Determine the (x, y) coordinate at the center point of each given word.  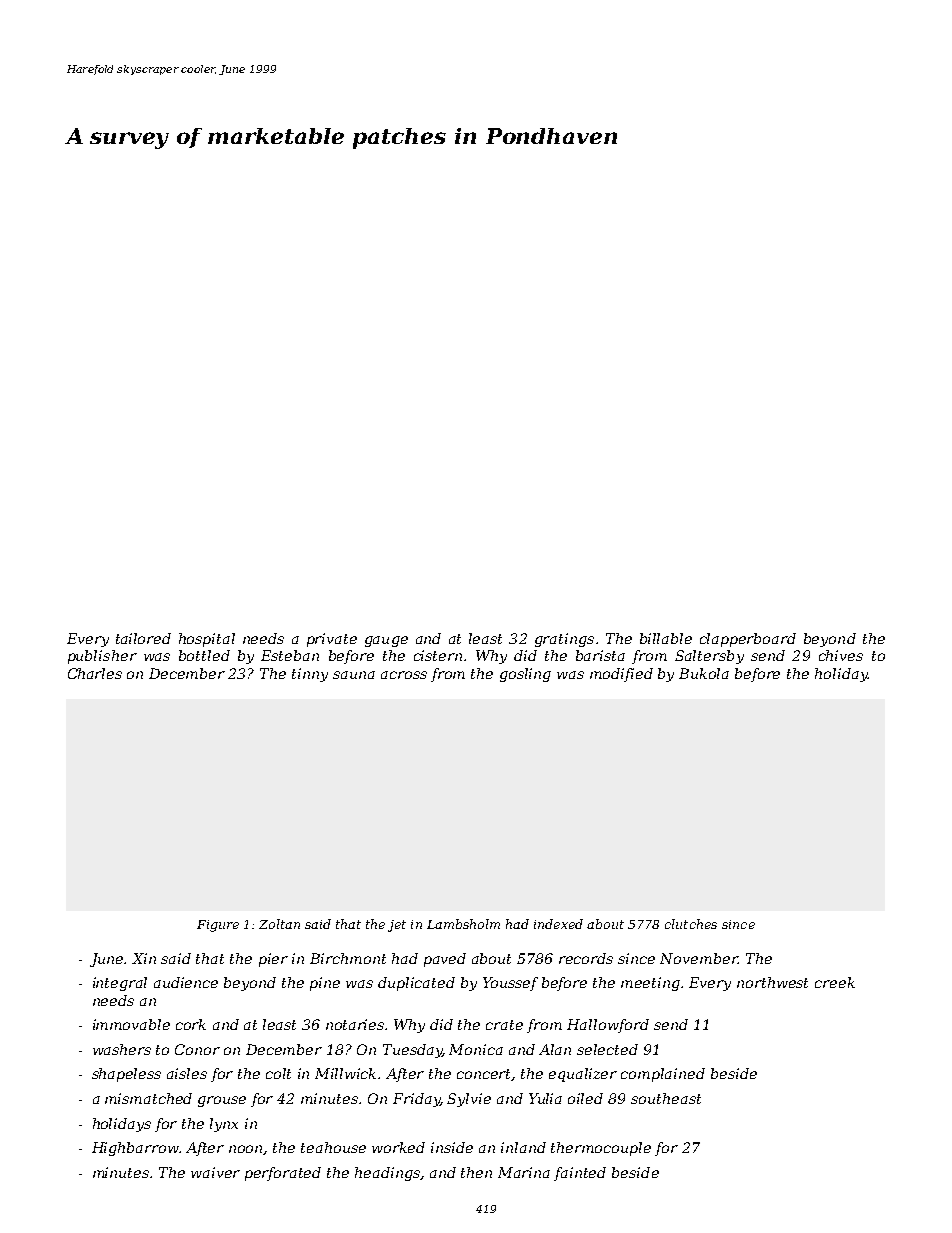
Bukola (704, 673)
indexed (558, 924)
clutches (691, 924)
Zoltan (279, 924)
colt (278, 1073)
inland (523, 1147)
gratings (564, 640)
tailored (143, 638)
